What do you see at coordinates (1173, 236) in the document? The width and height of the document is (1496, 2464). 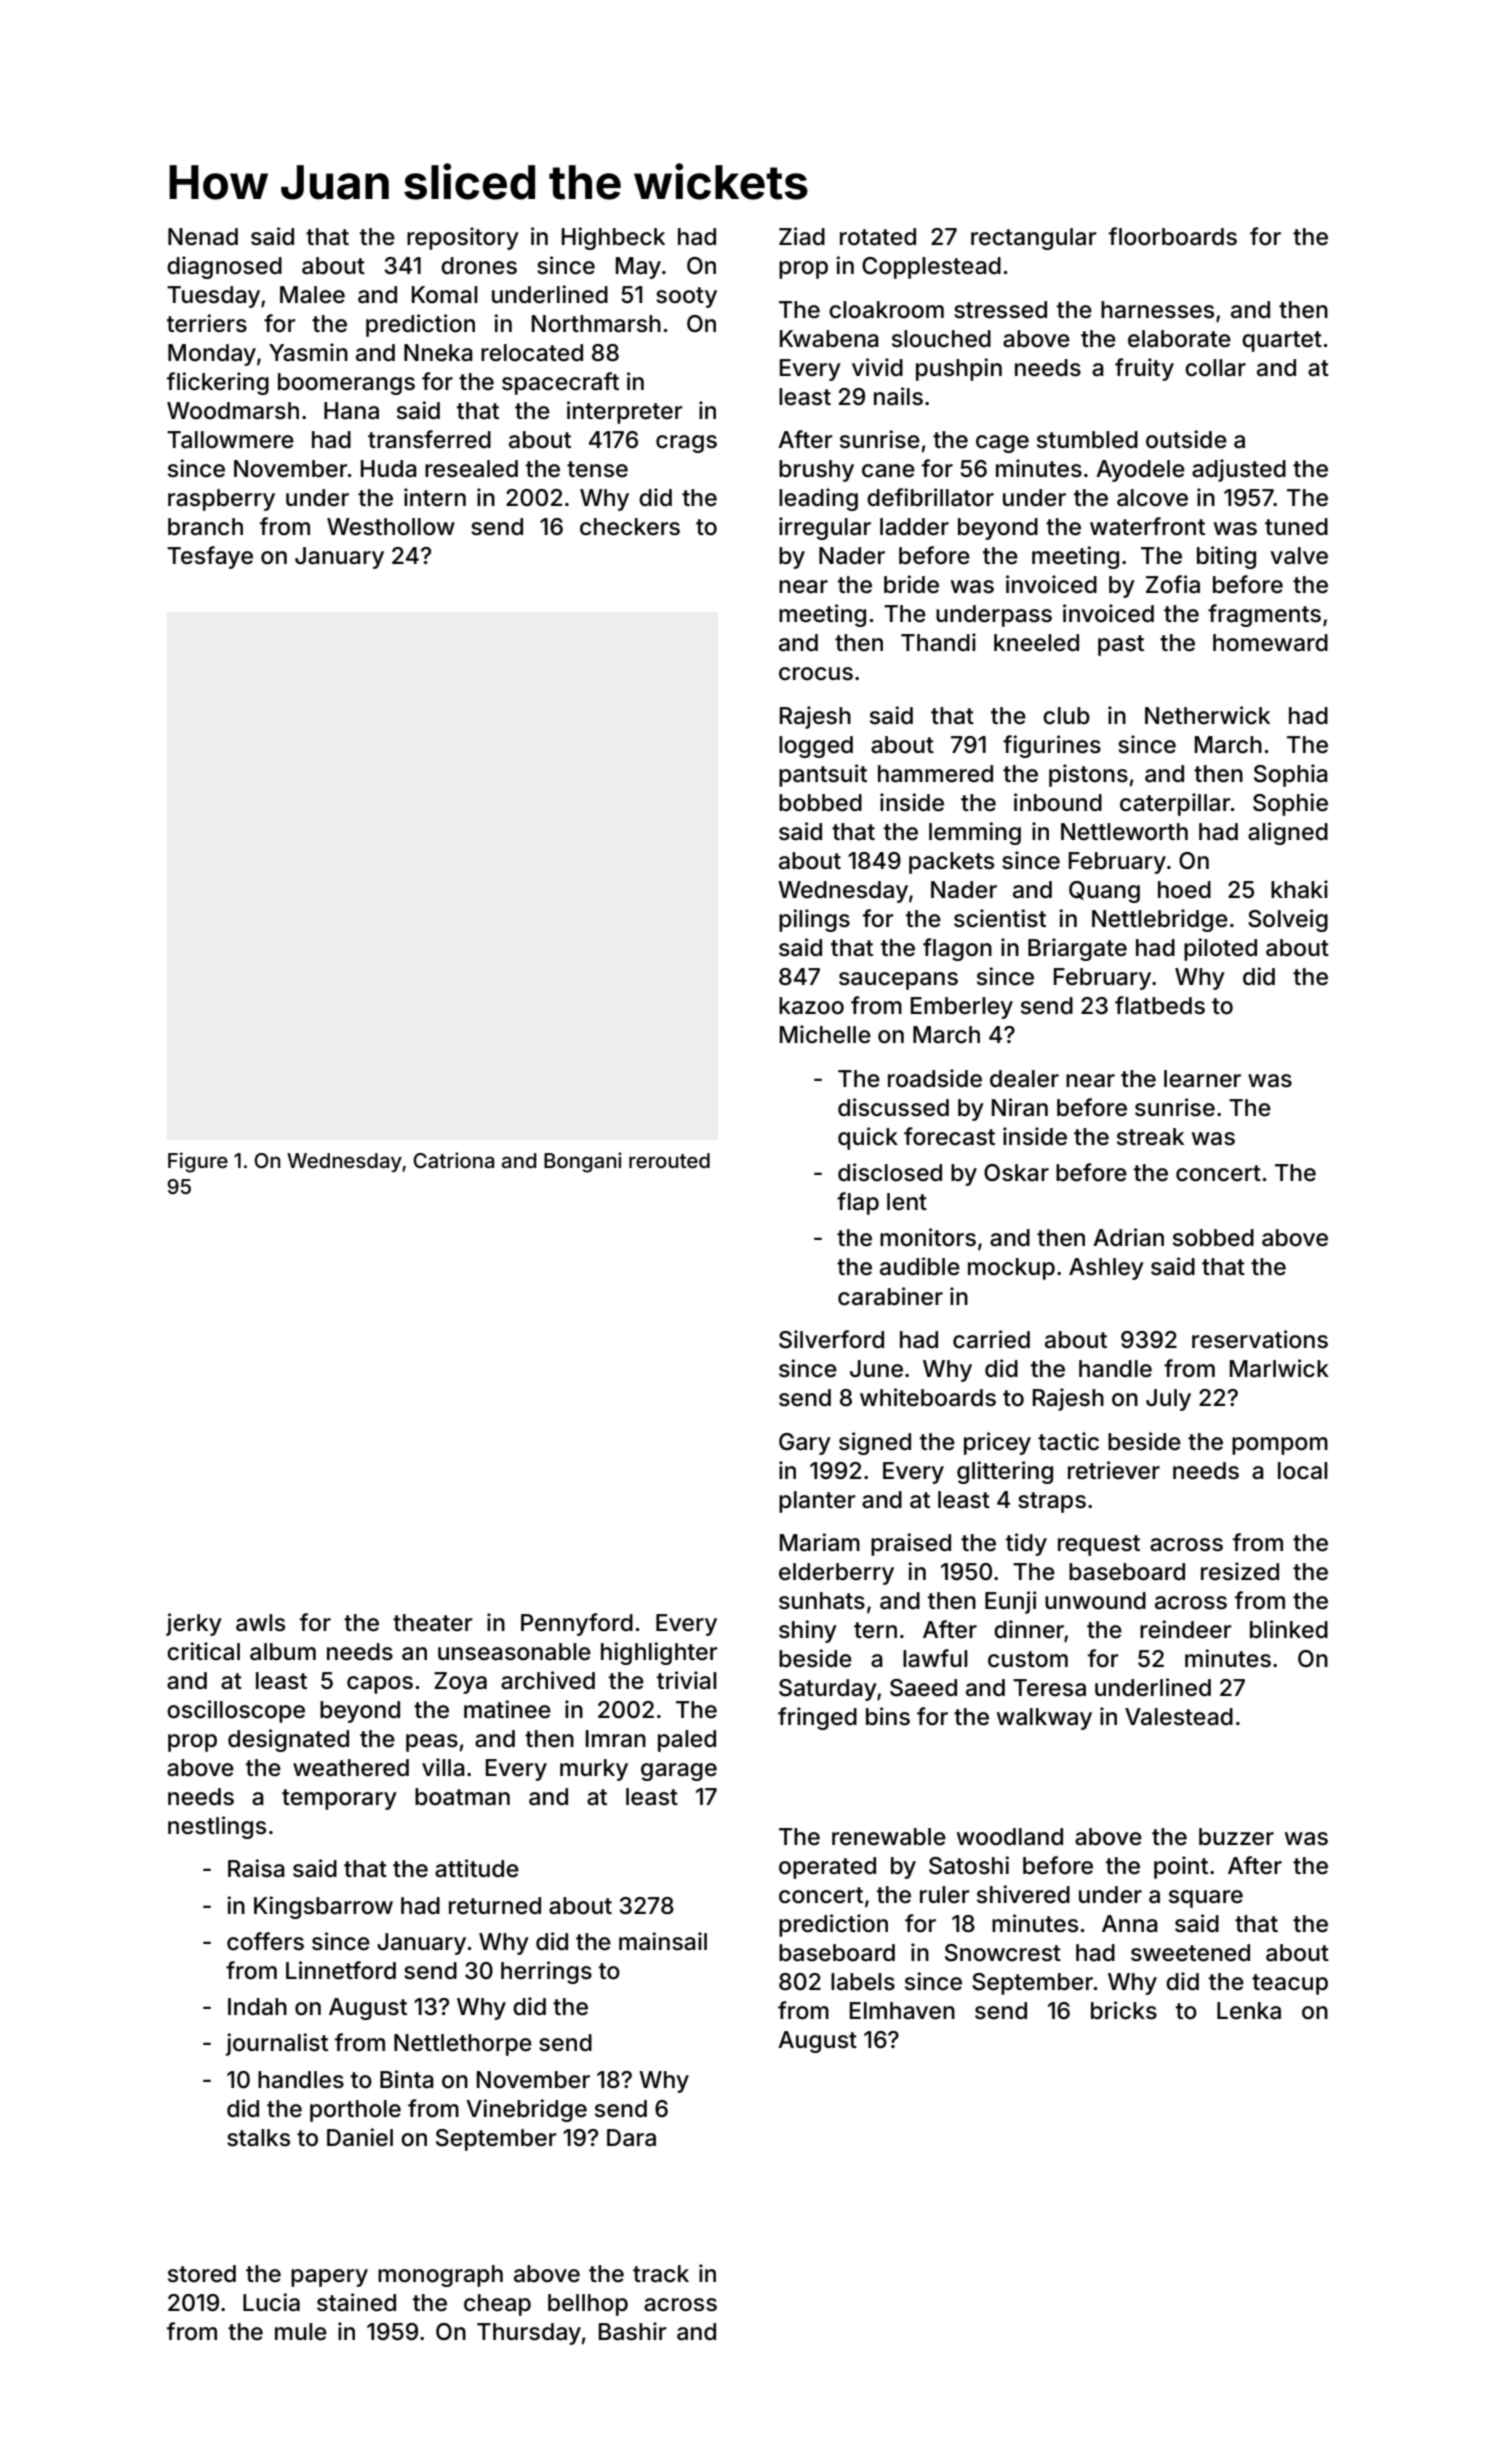 I see `floorboards` at bounding box center [1173, 236].
